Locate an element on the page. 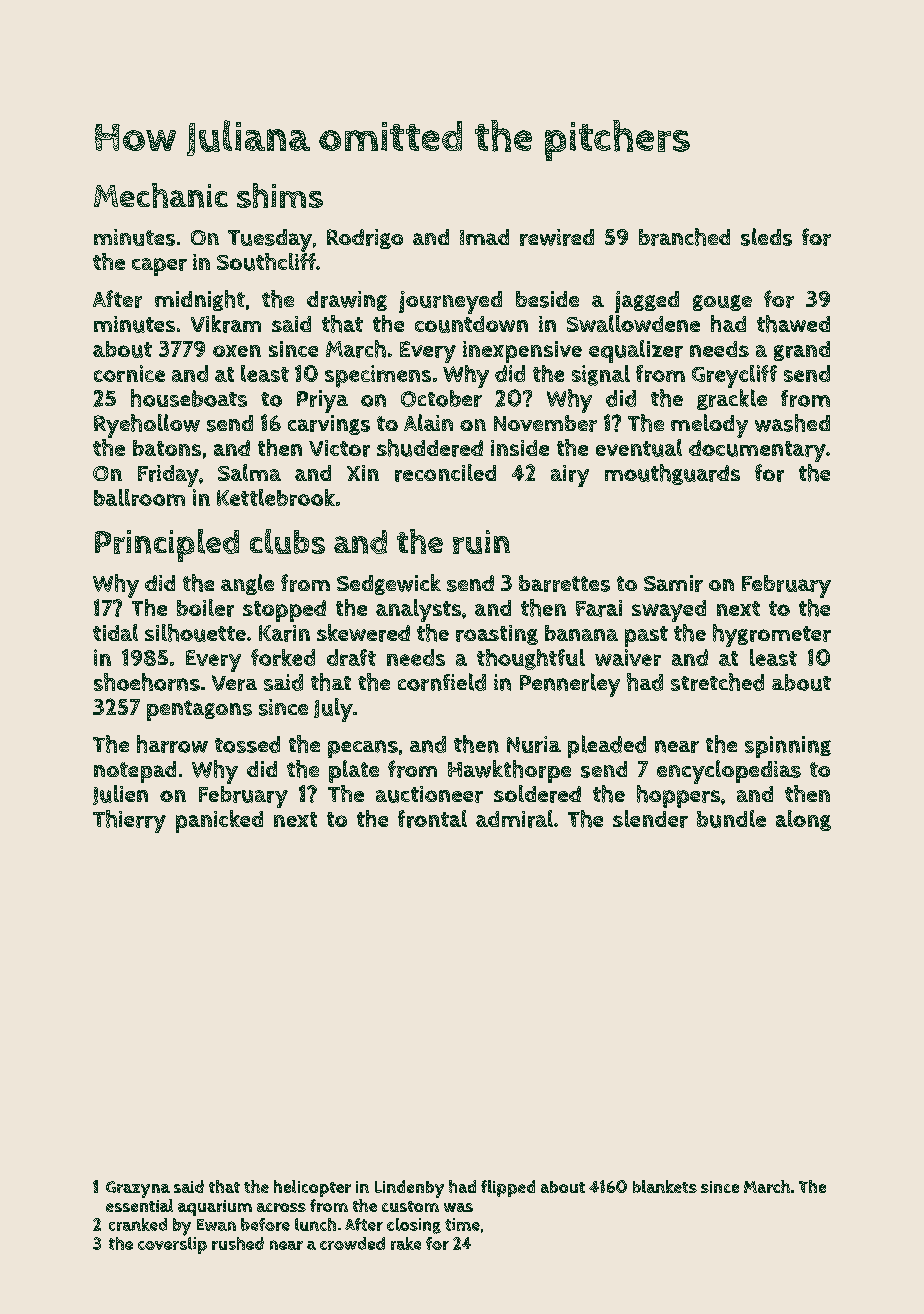 This image has height=1314, width=924. tidal is located at coordinates (115, 632).
